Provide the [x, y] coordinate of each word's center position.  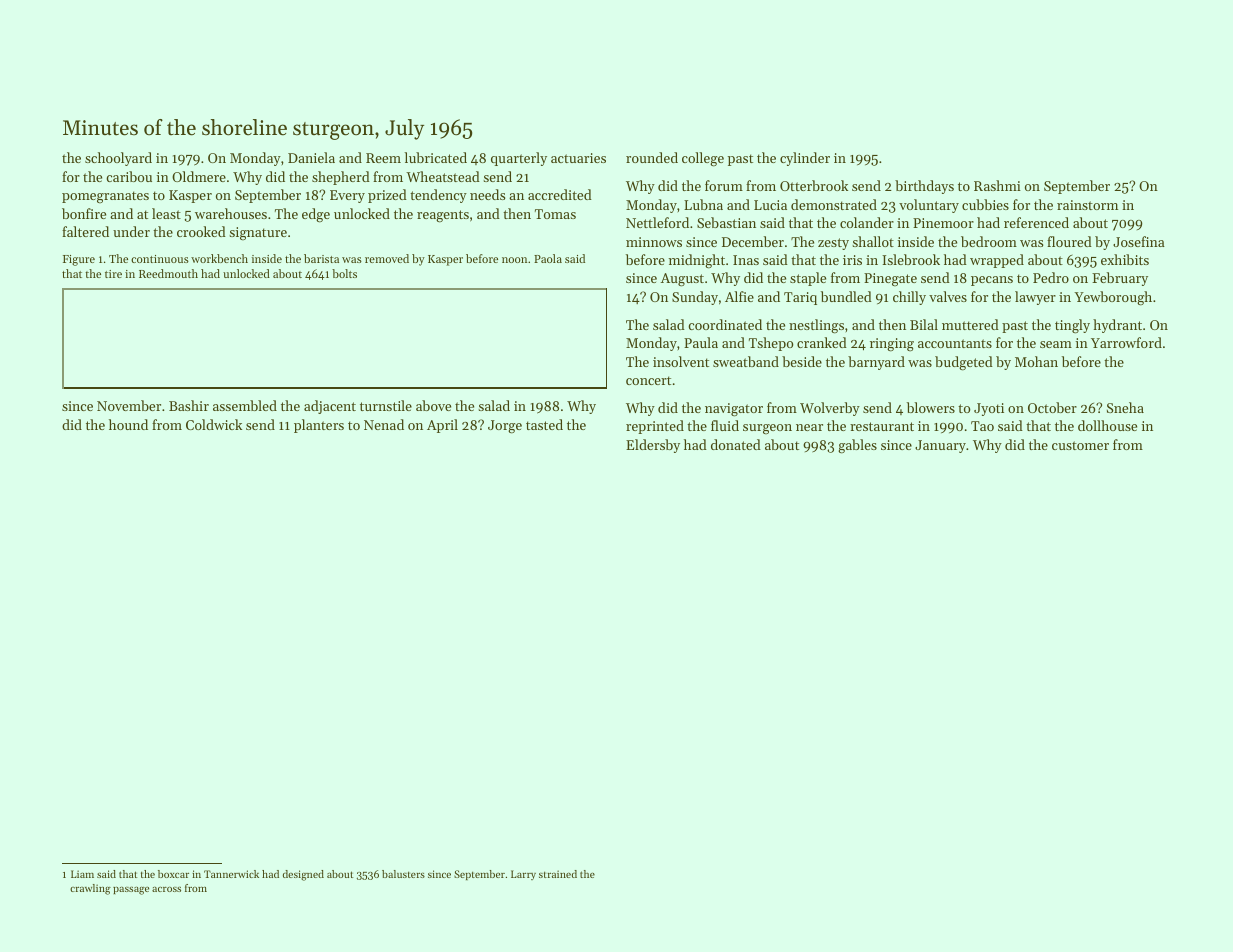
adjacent [330, 407]
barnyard [876, 363]
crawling [90, 889]
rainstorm [1087, 205]
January [940, 446]
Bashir [189, 405]
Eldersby [653, 446]
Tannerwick [231, 874]
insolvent [681, 361]
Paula [701, 342]
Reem [383, 158]
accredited [560, 194]
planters [319, 426]
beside [802, 361]
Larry [523, 875]
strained [558, 874]
